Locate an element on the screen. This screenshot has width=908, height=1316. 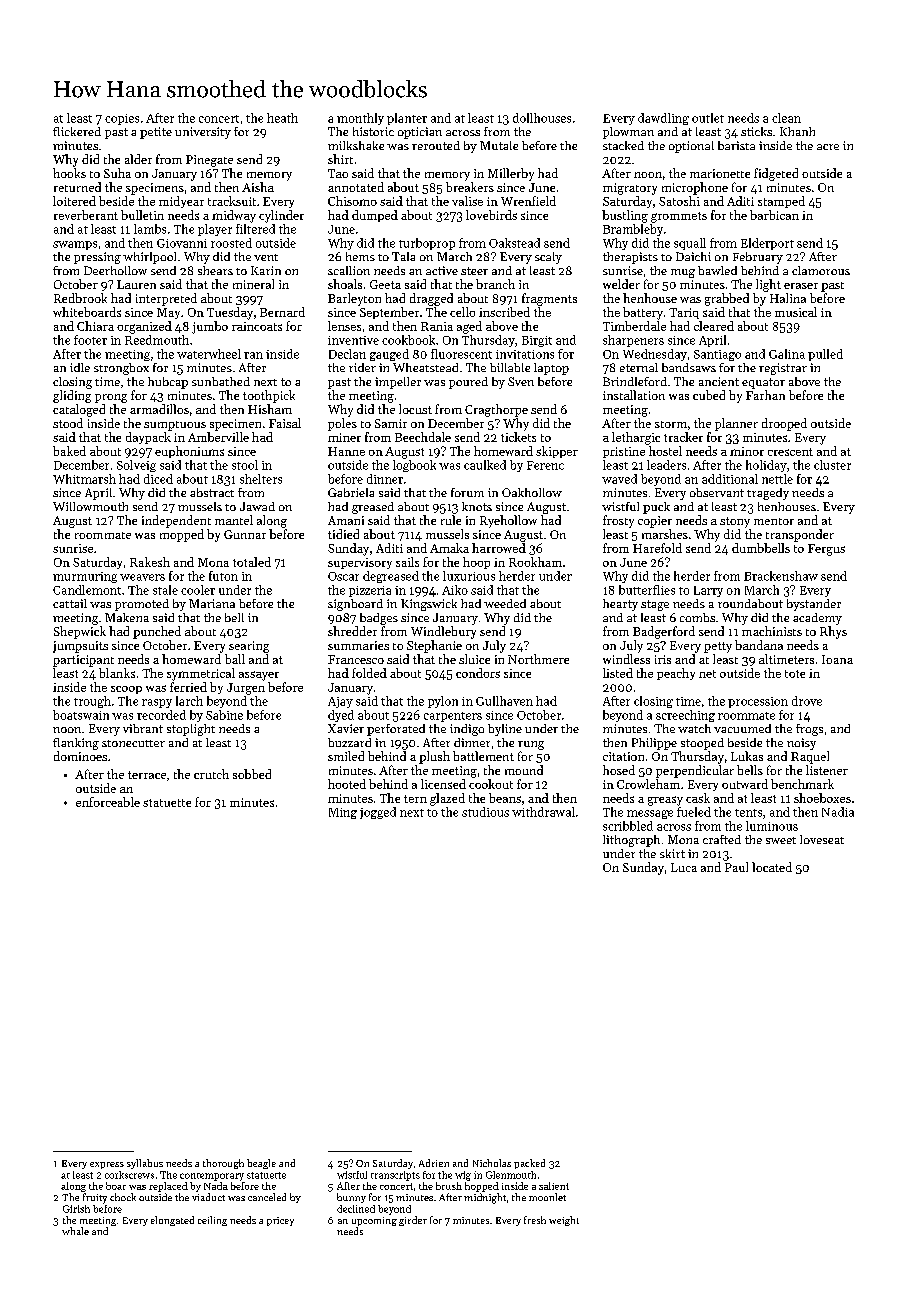
beagle is located at coordinates (261, 1164).
